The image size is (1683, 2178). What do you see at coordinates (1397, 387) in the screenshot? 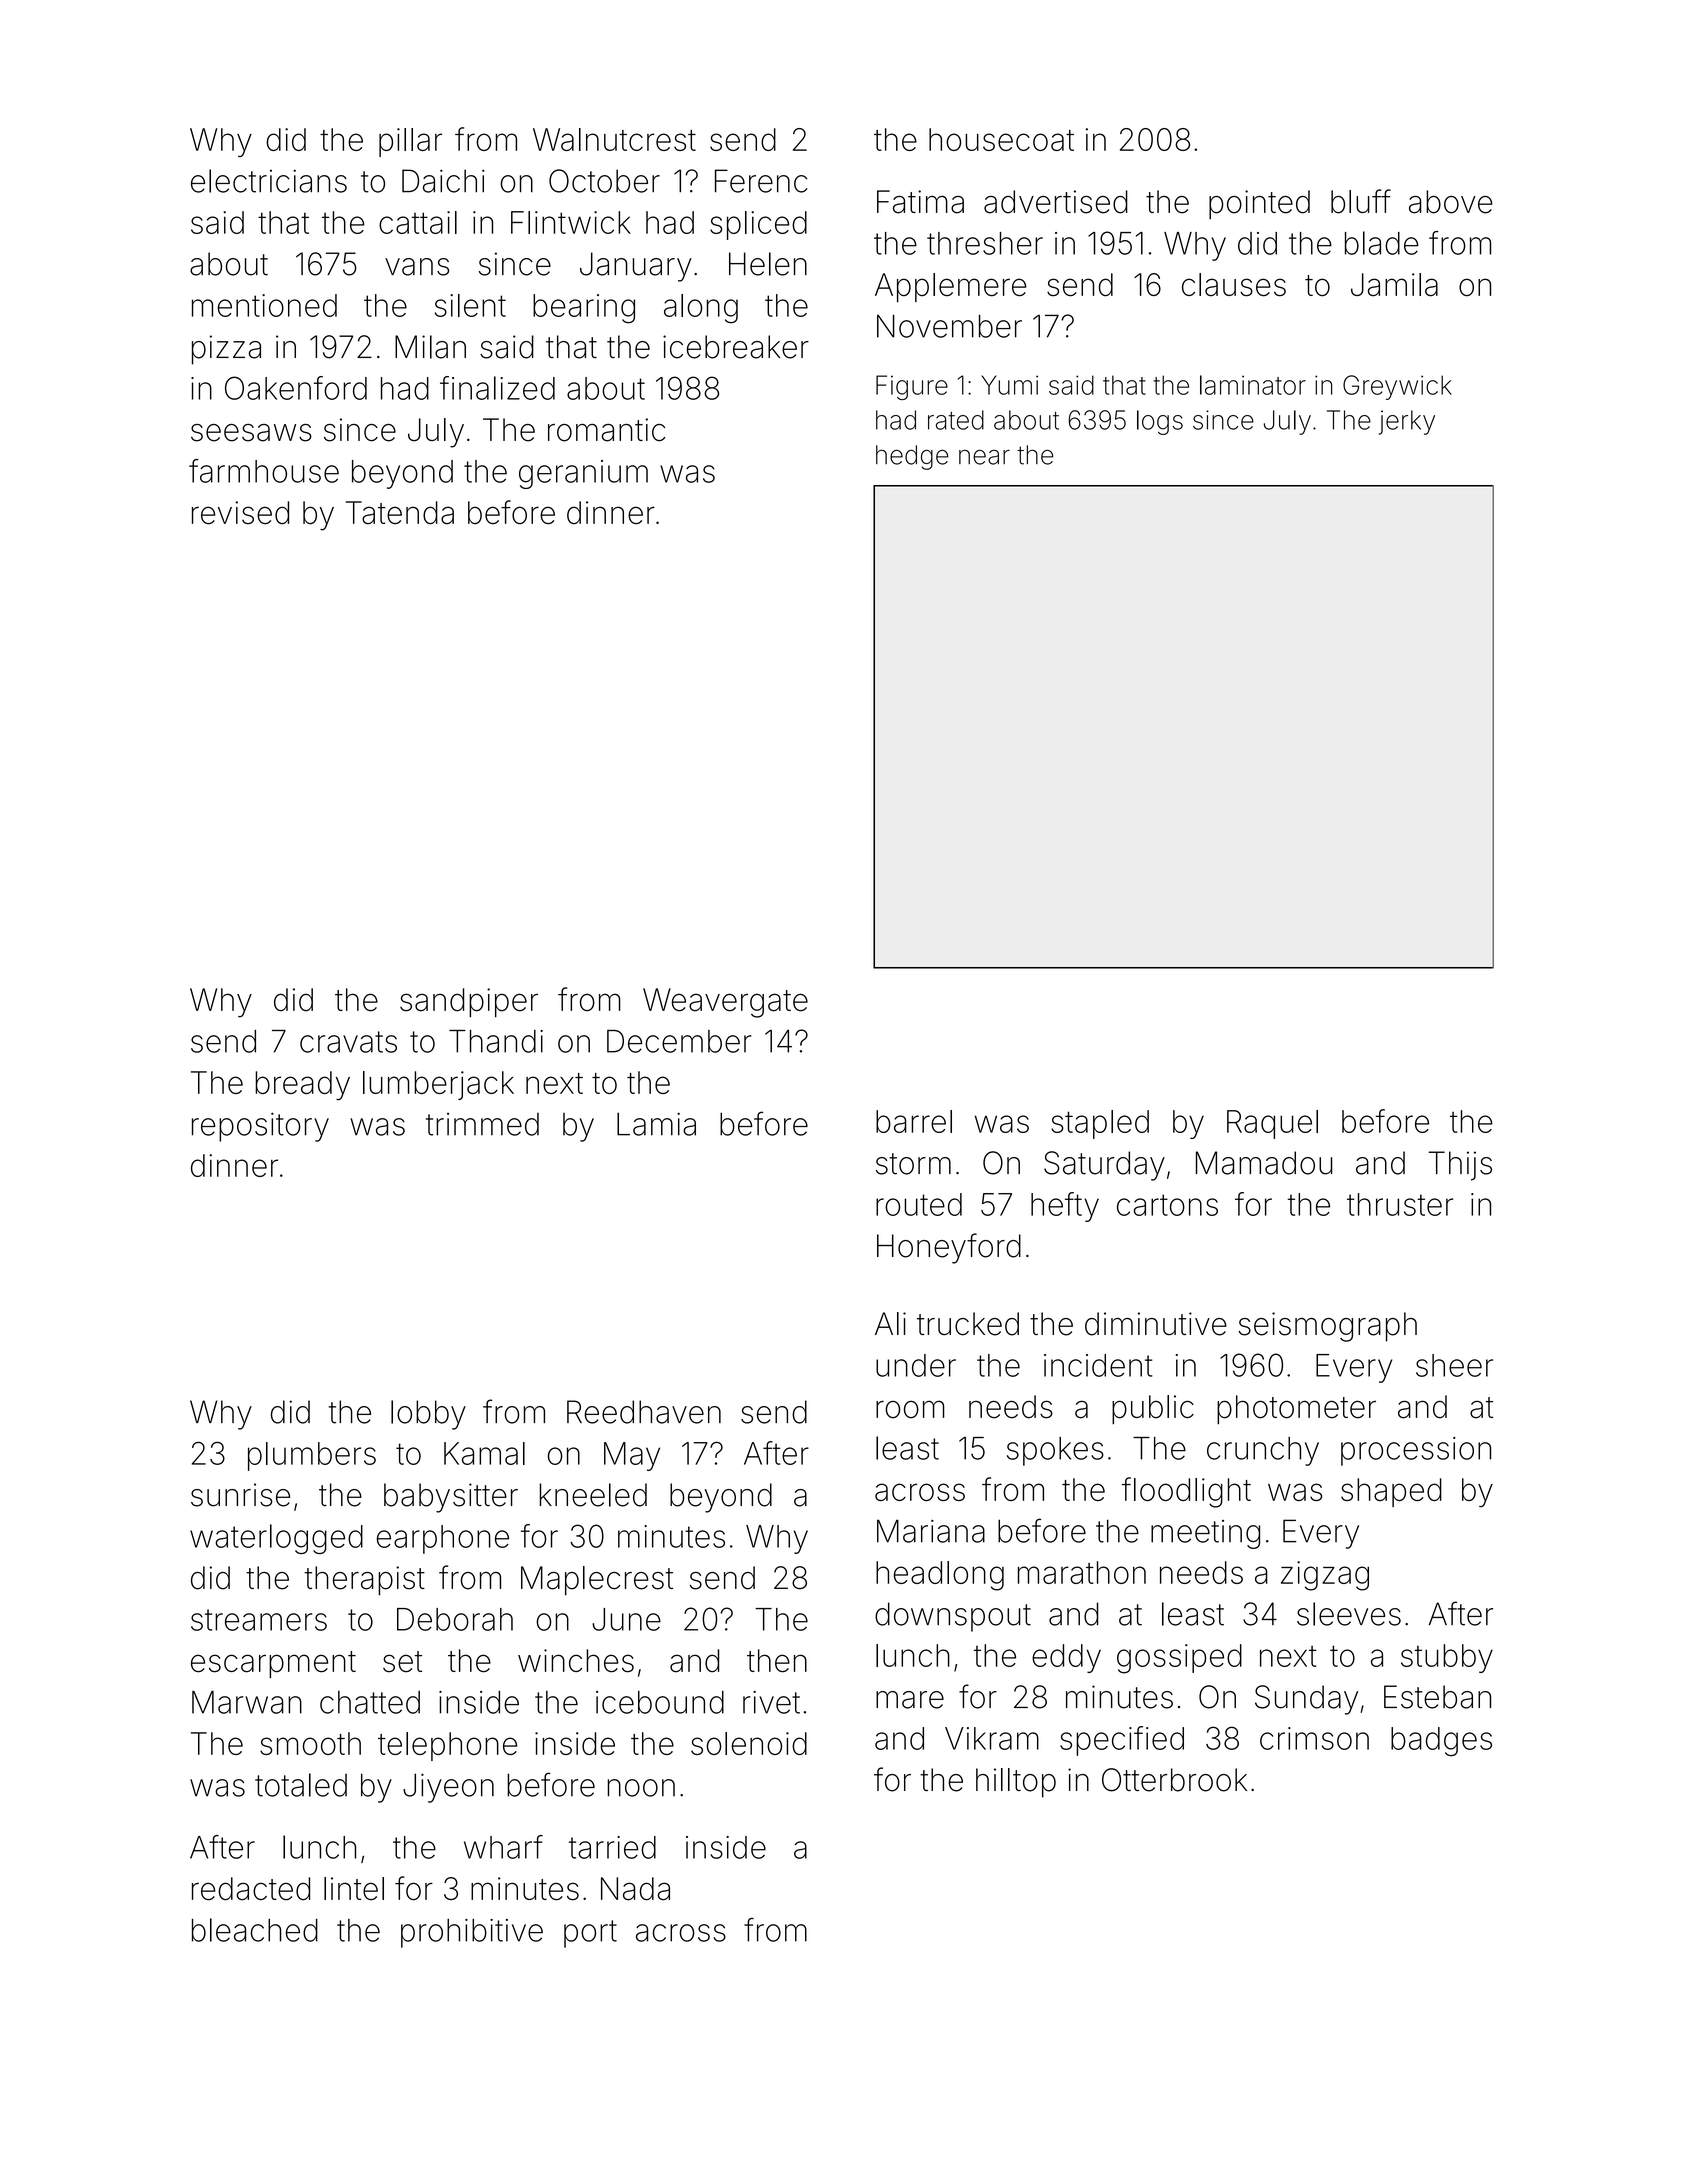
I see `Greywick` at bounding box center [1397, 387].
